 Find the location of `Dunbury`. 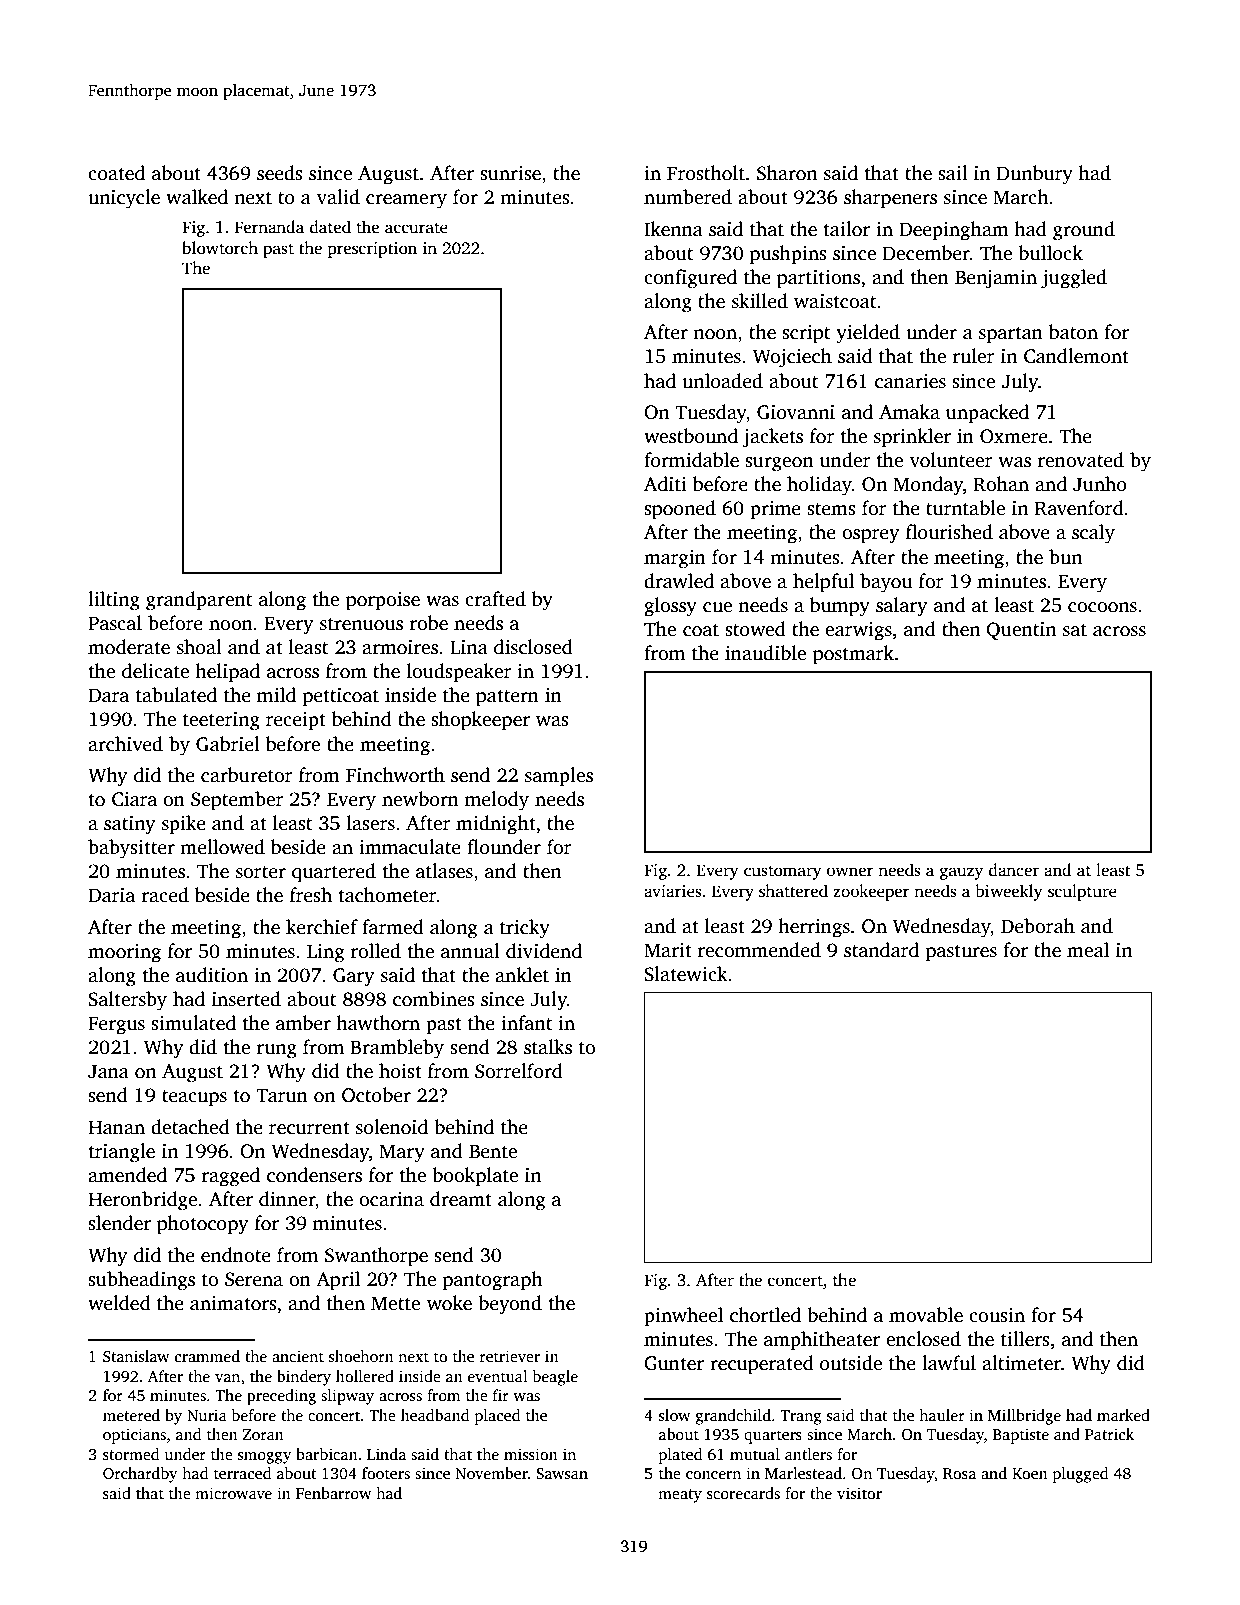

Dunbury is located at coordinates (1035, 175).
